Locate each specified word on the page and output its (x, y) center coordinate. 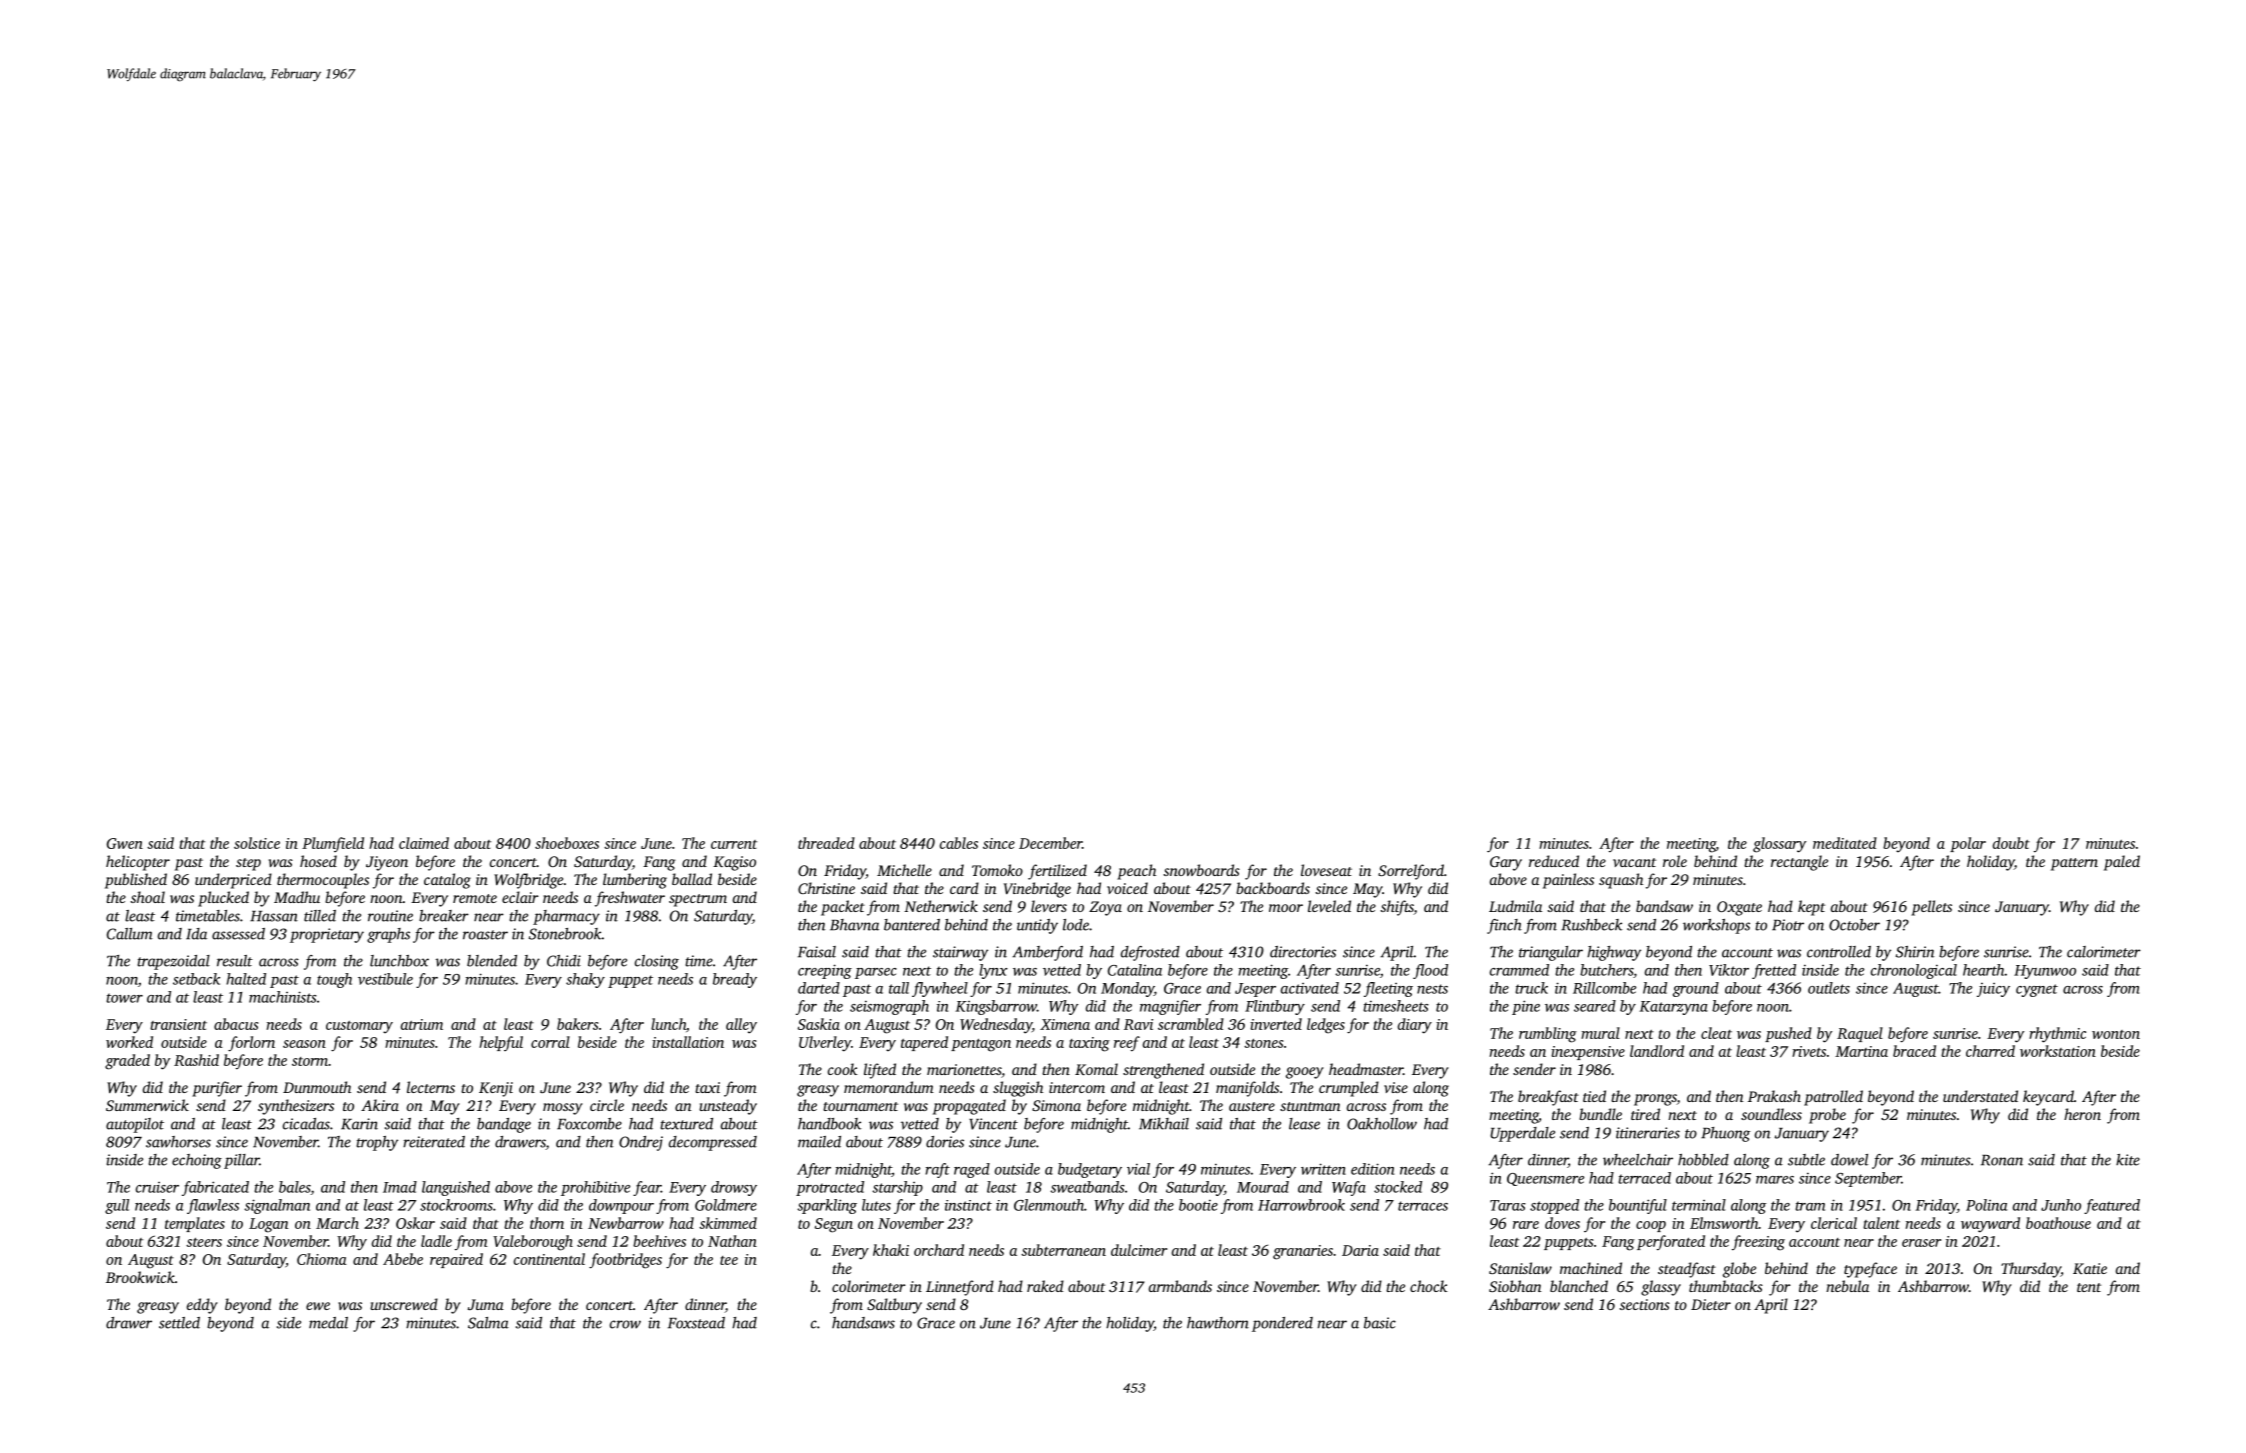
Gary (1506, 863)
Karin (359, 1124)
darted (819, 988)
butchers (1606, 970)
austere (1252, 1106)
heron (2082, 1114)
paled (2122, 863)
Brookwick (140, 1277)
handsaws (863, 1323)
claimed (424, 843)
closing (657, 962)
